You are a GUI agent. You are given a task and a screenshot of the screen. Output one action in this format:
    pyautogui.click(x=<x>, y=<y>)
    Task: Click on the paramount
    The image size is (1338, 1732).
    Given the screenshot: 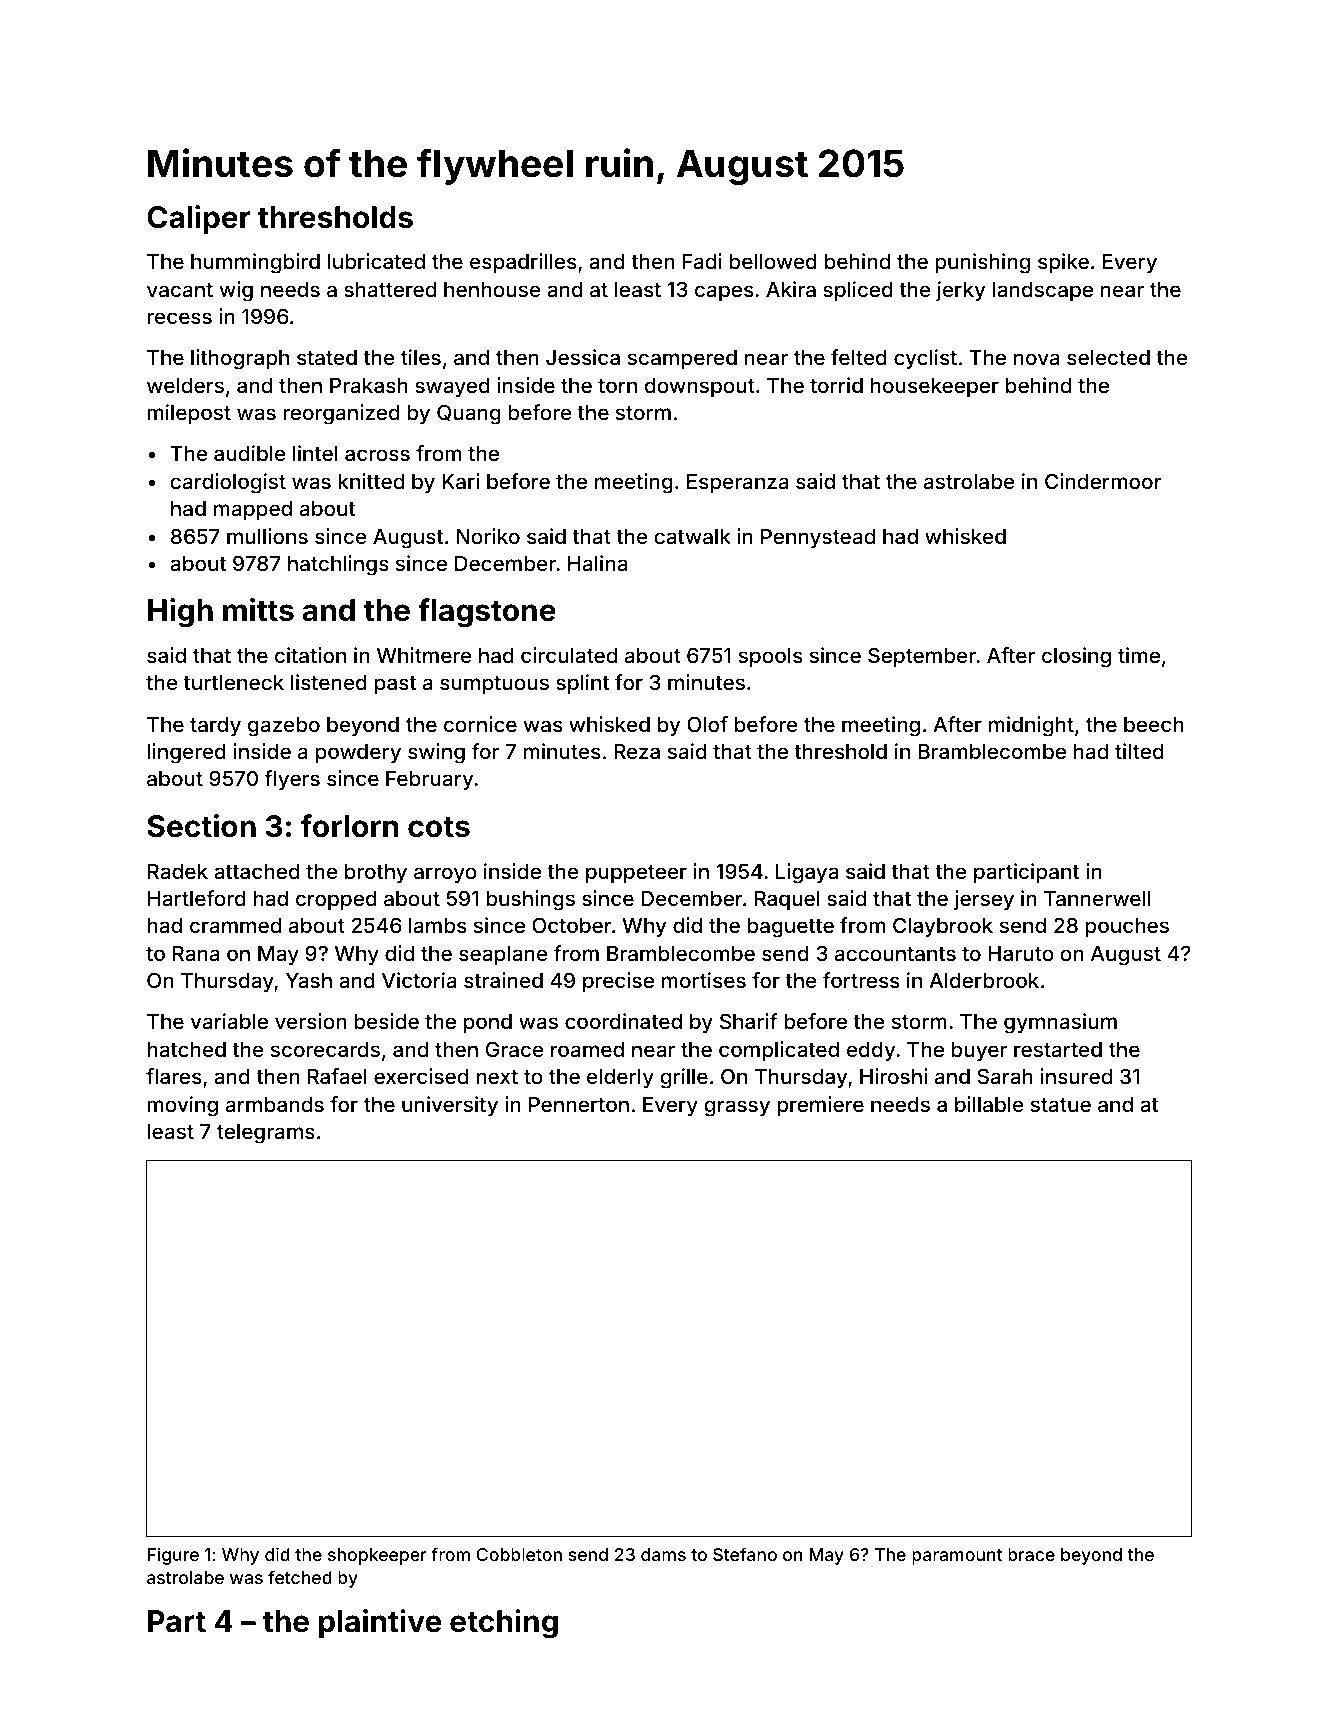 What is the action you would take?
    pyautogui.click(x=957, y=1557)
